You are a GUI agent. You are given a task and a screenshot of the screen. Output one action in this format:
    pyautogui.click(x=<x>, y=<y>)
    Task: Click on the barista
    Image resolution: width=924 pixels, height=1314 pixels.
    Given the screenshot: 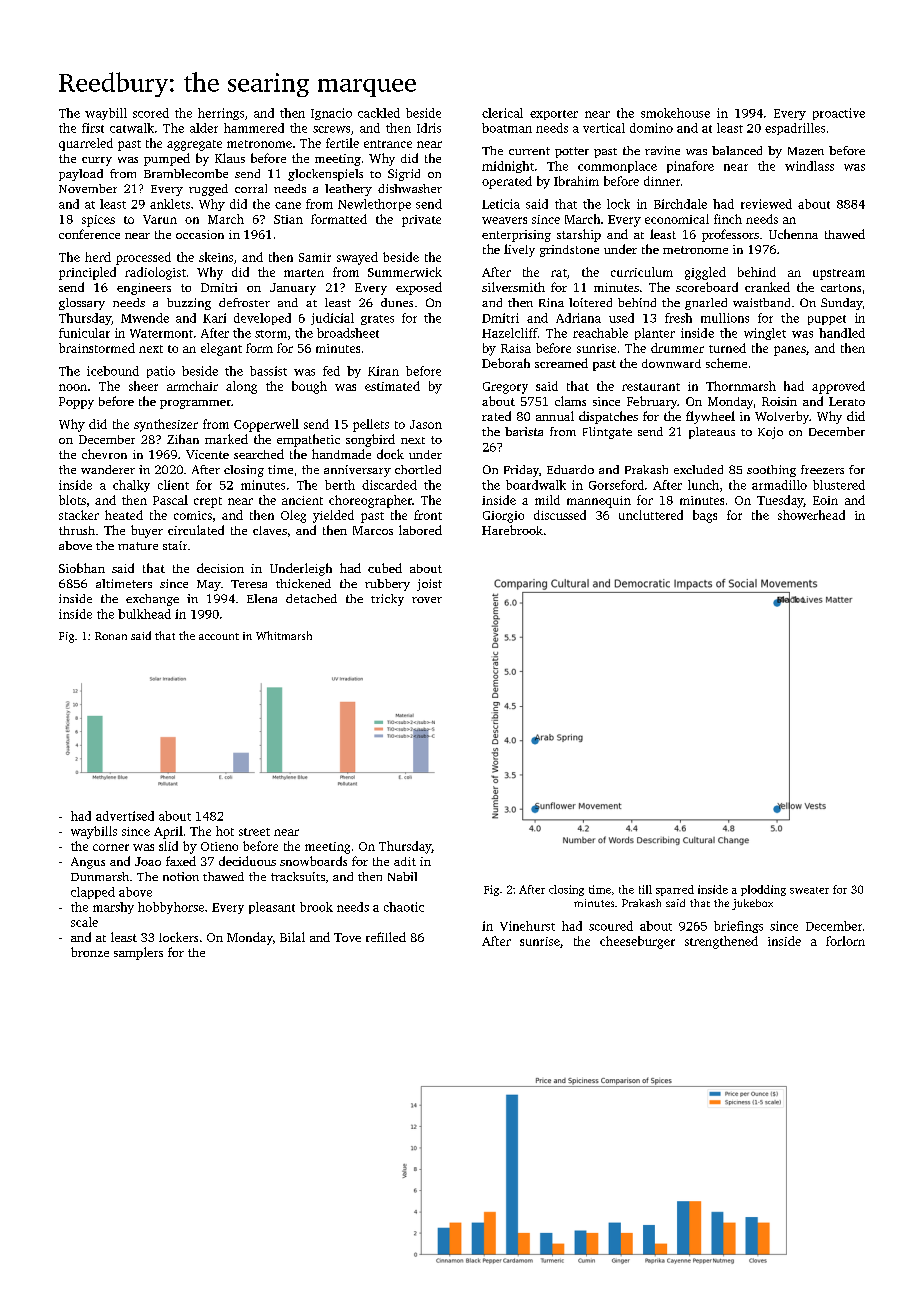 What is the action you would take?
    pyautogui.click(x=524, y=431)
